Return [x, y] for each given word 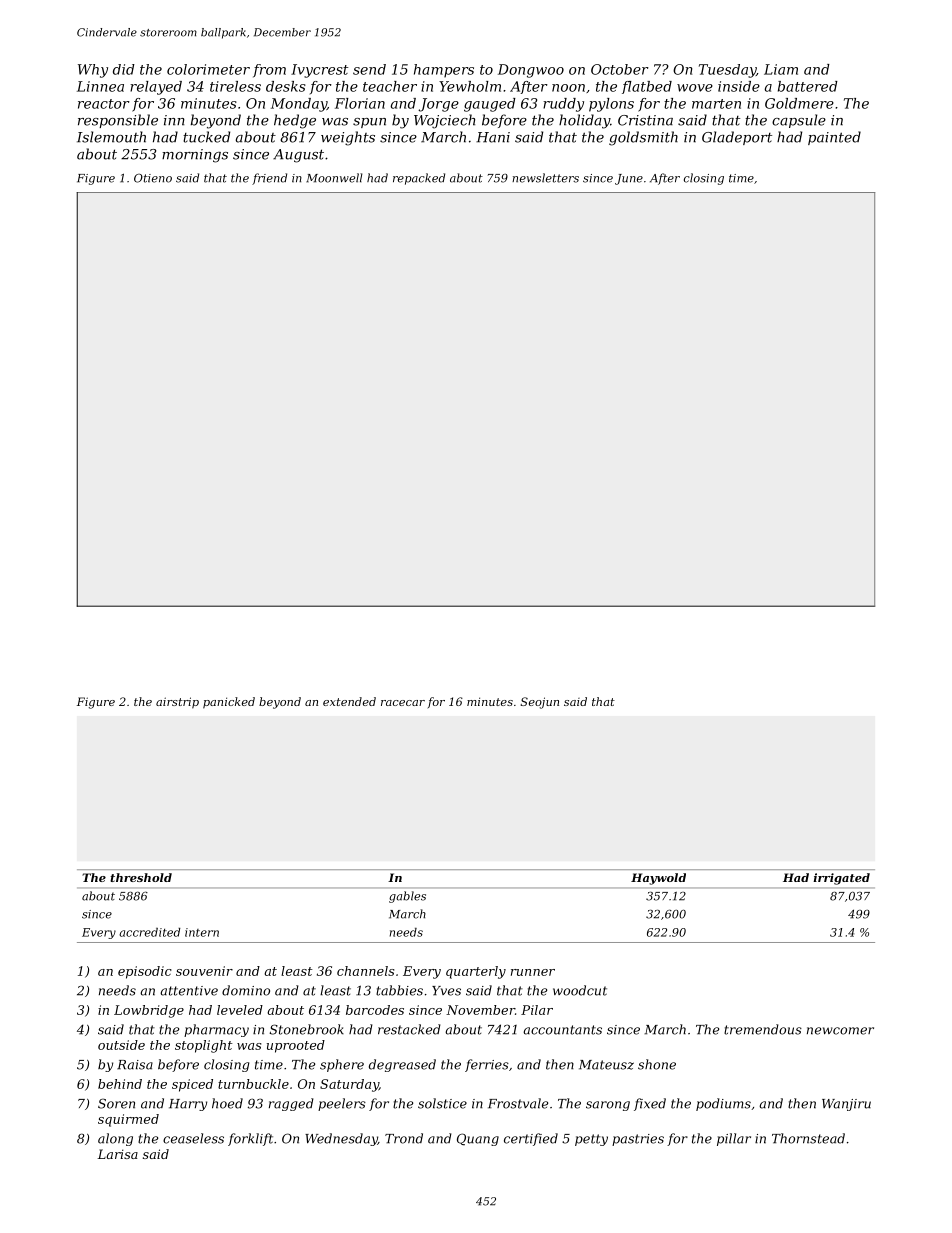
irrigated [841, 879]
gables [407, 897]
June [629, 179]
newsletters [545, 178]
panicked [229, 703]
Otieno [153, 178]
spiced [192, 1085]
